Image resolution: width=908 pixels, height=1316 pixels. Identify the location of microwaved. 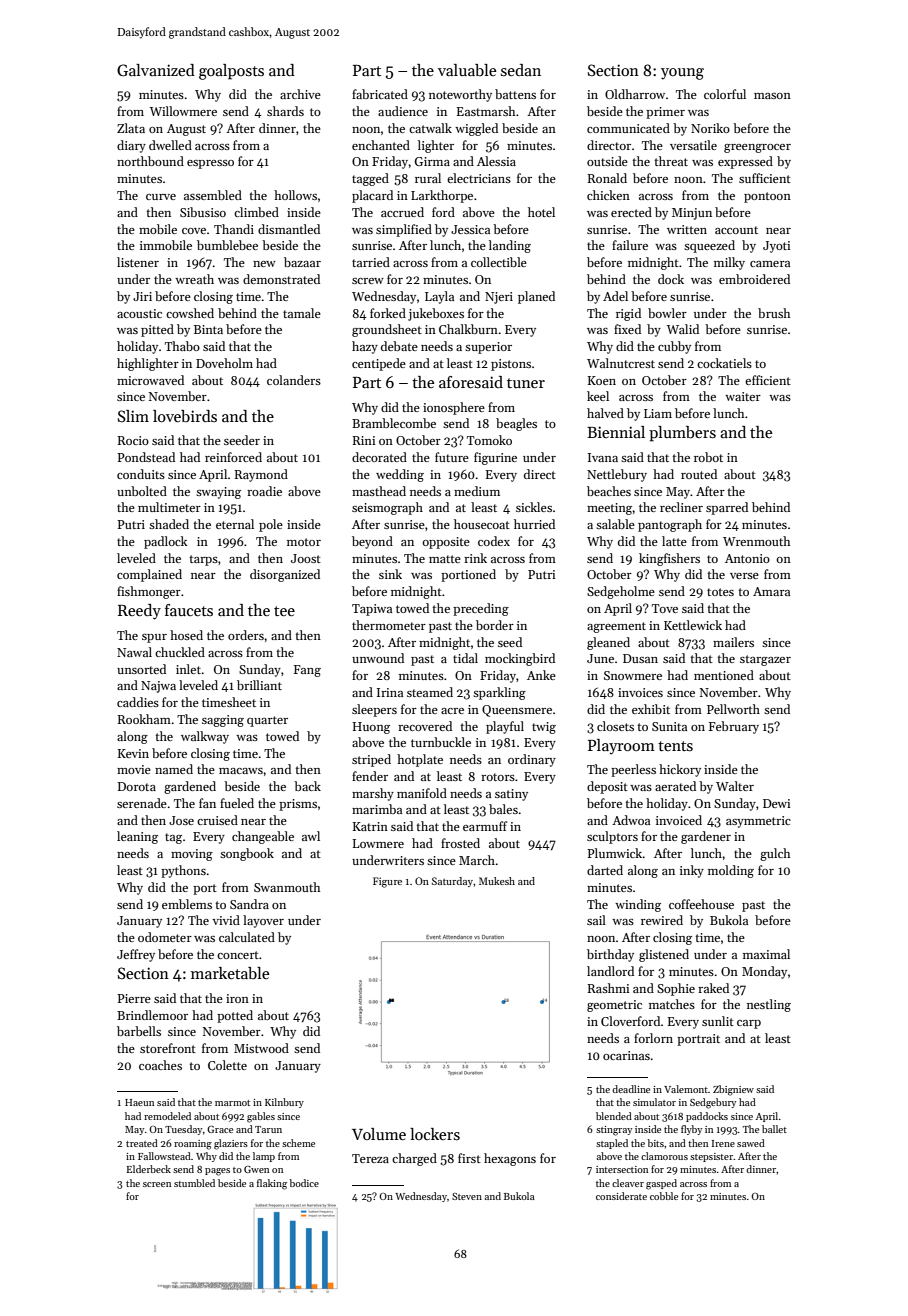
(150, 380).
